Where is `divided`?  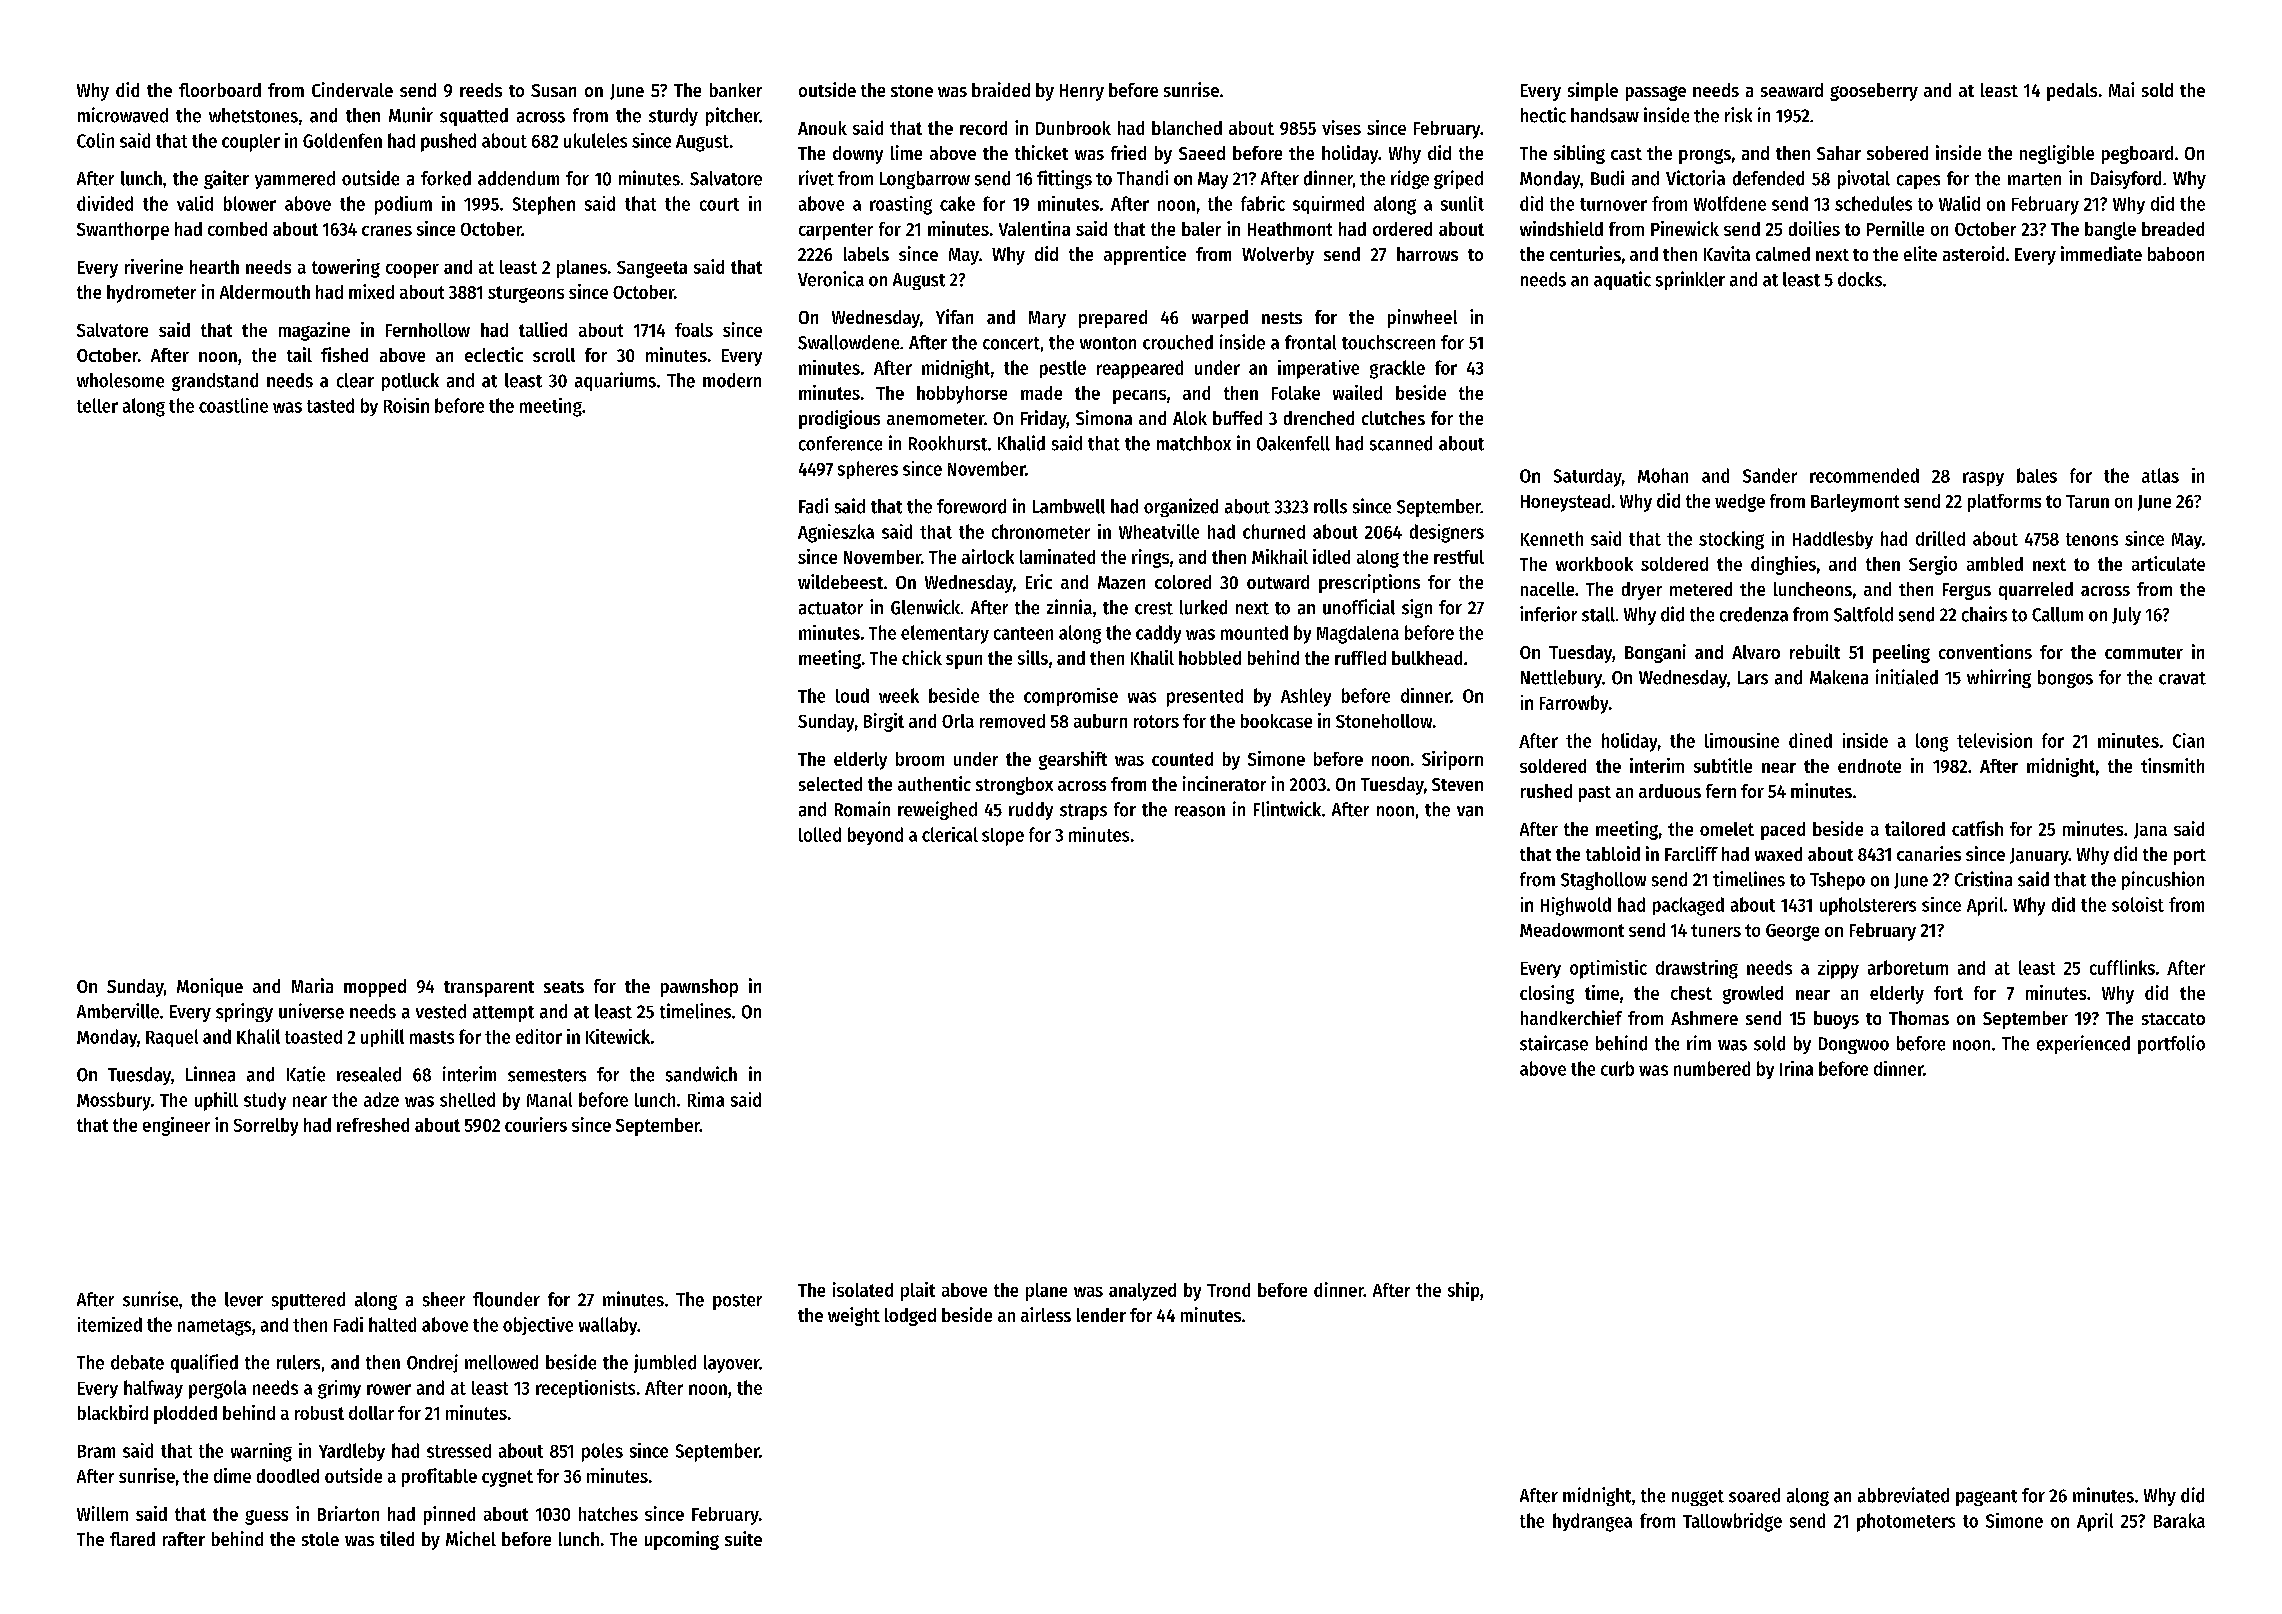
divided is located at coordinates (105, 203).
